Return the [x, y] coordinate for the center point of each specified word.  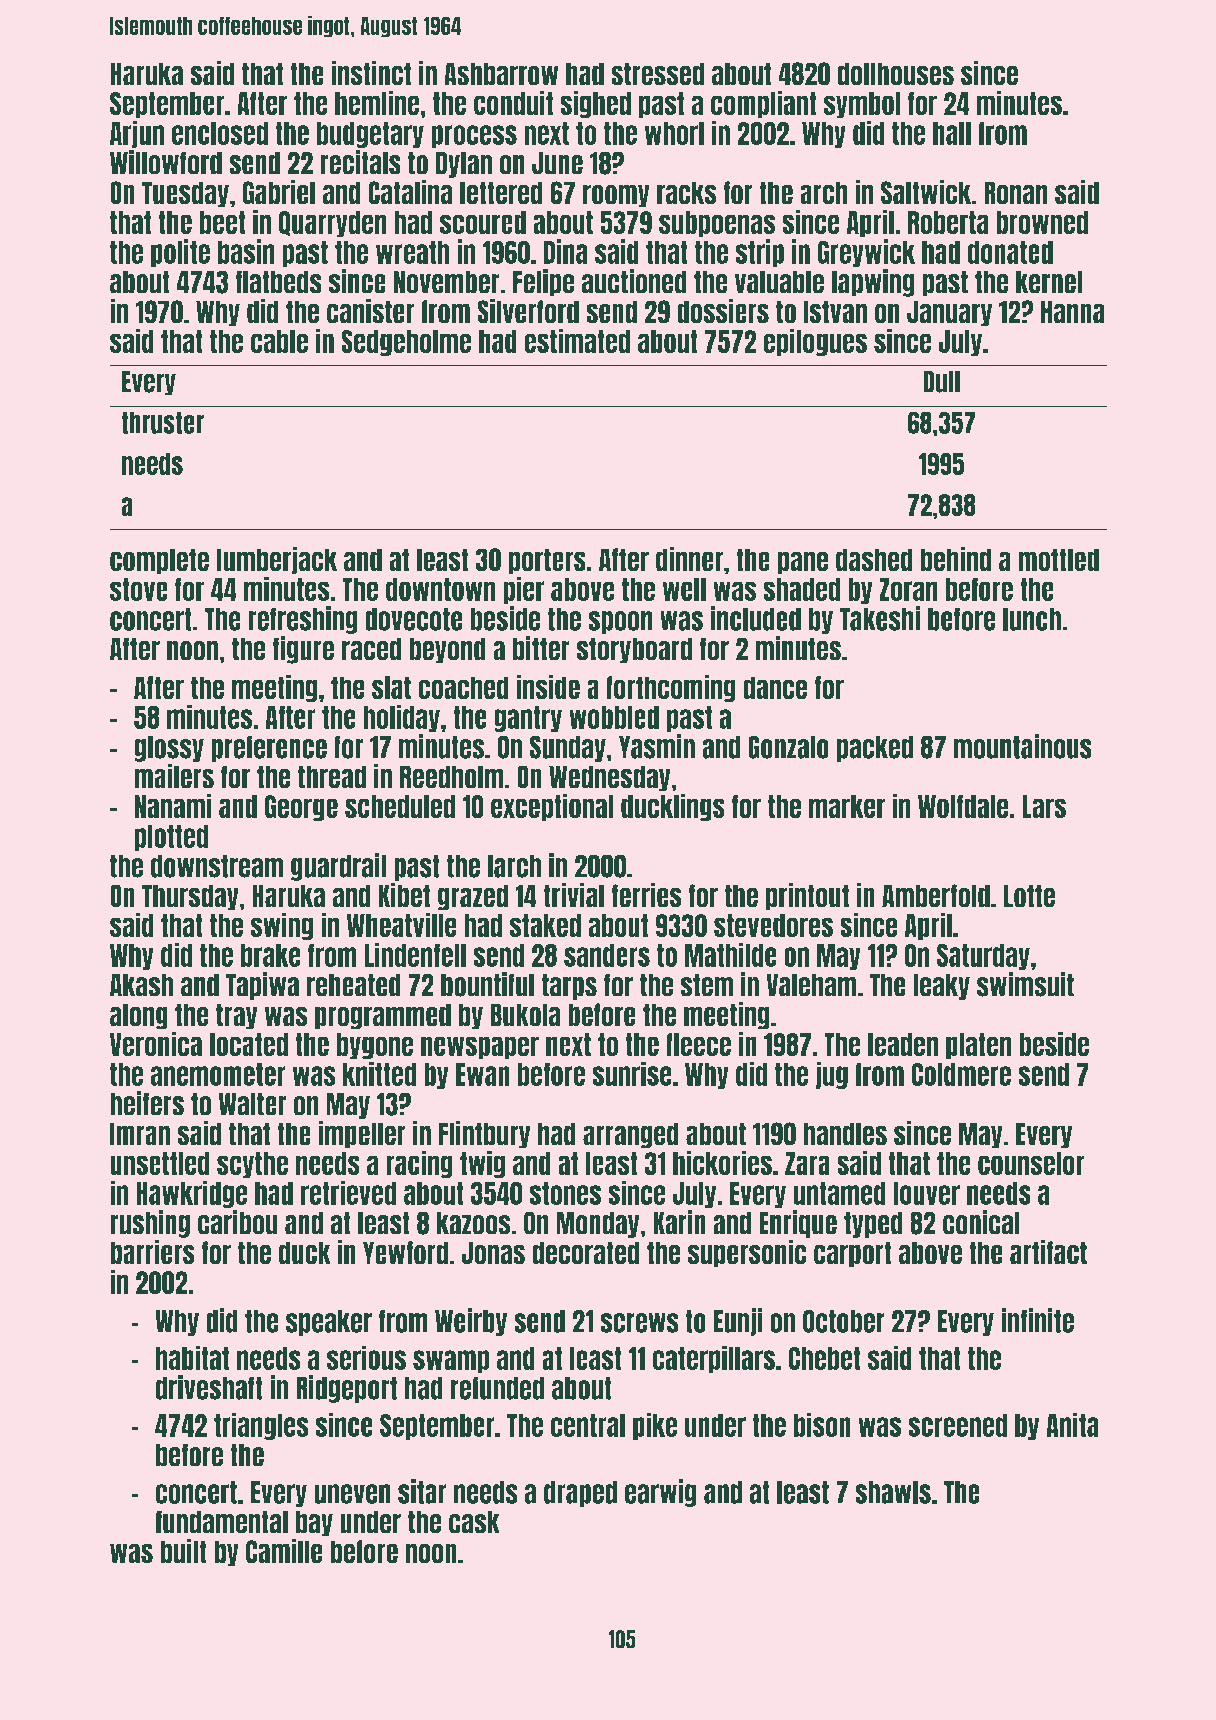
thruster [162, 423]
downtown [441, 589]
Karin [679, 1222]
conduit [513, 102]
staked [545, 926]
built [183, 1551]
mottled [1058, 560]
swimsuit [1025, 984]
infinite [1037, 1320]
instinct [371, 73]
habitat [193, 1357]
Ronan [1016, 193]
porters [547, 561]
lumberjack [277, 560]
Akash [142, 985]
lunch [1032, 619]
